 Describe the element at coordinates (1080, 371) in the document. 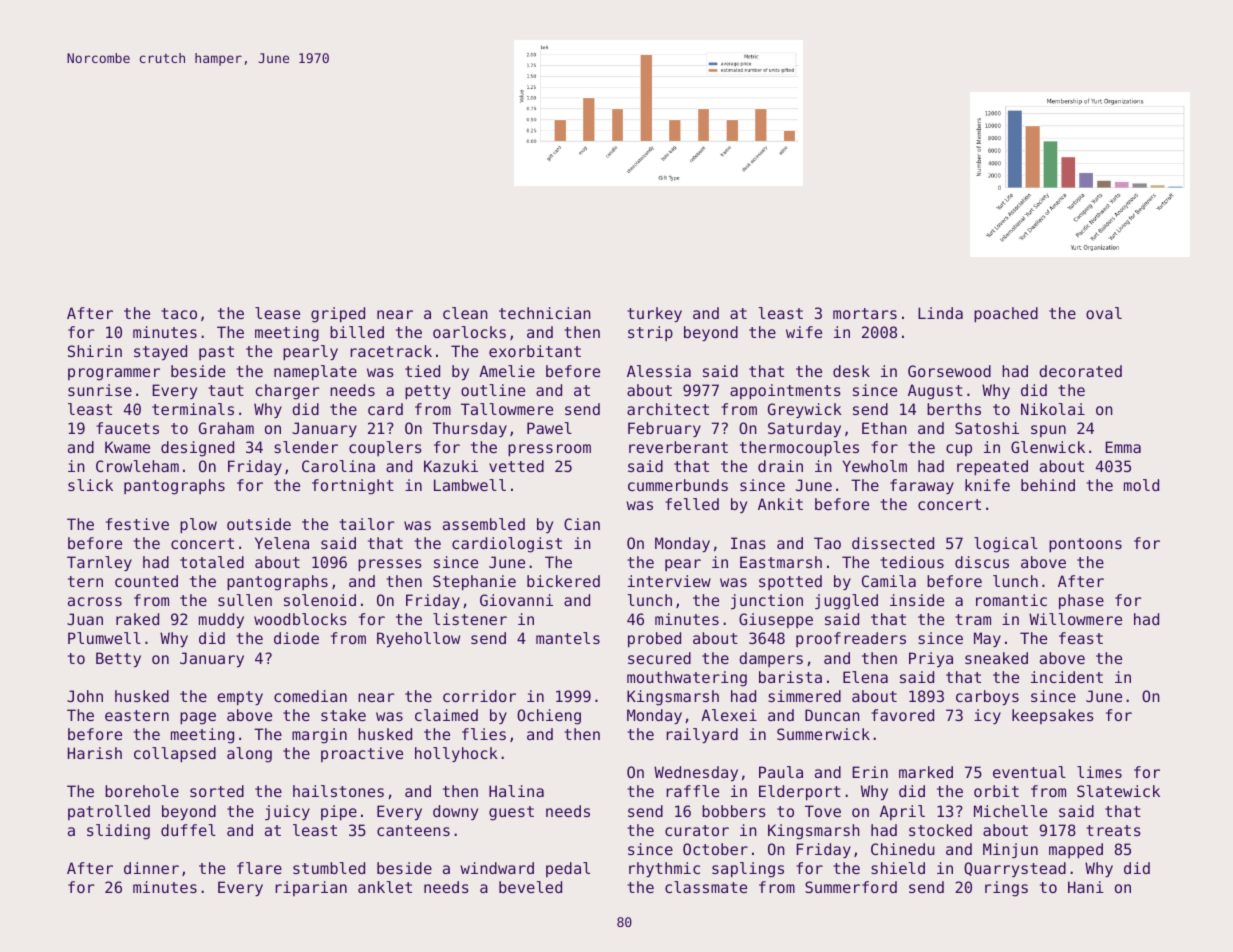

I see `decorated` at that location.
